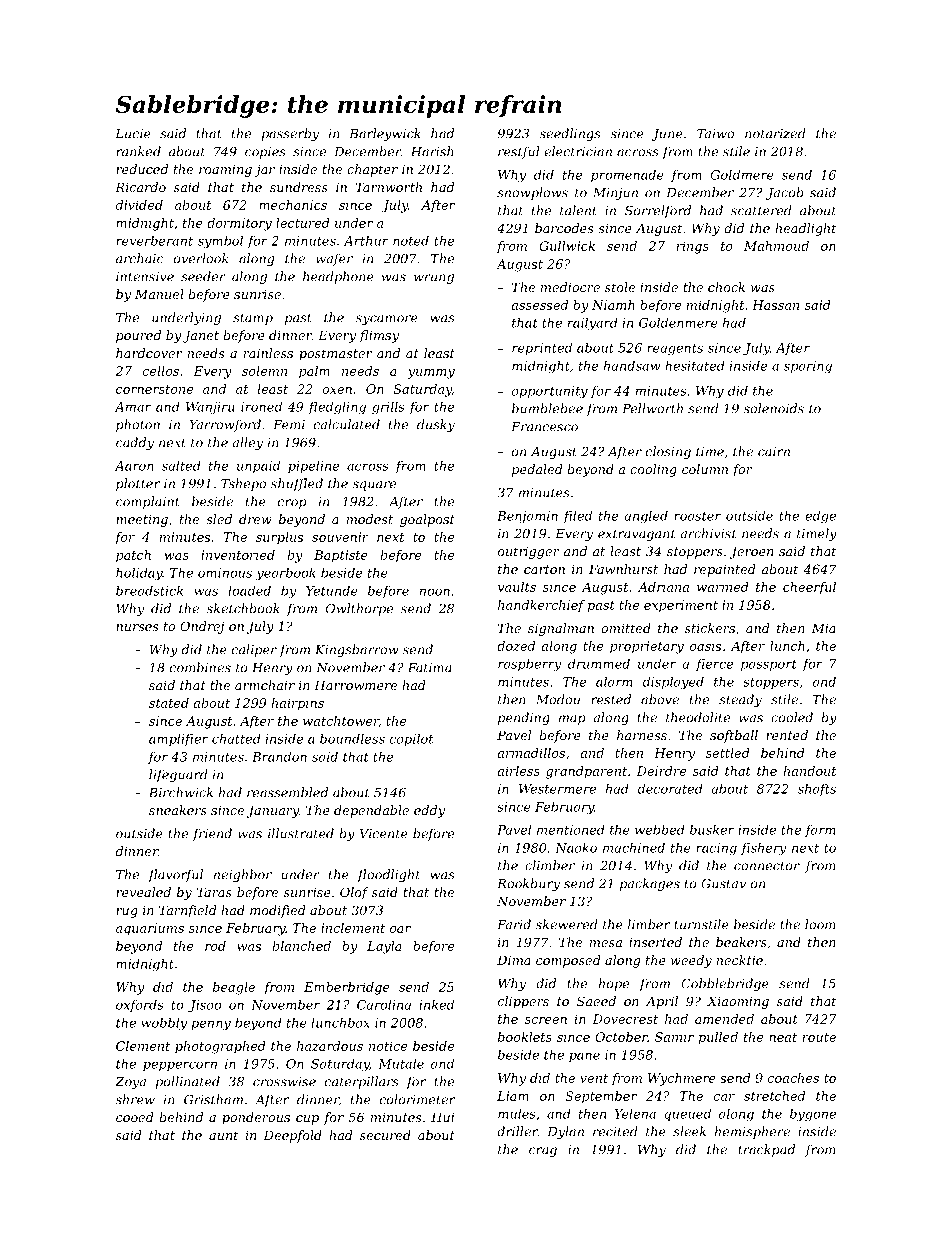 This screenshot has height=1233, width=952. I want to click on nurses, so click(137, 627).
